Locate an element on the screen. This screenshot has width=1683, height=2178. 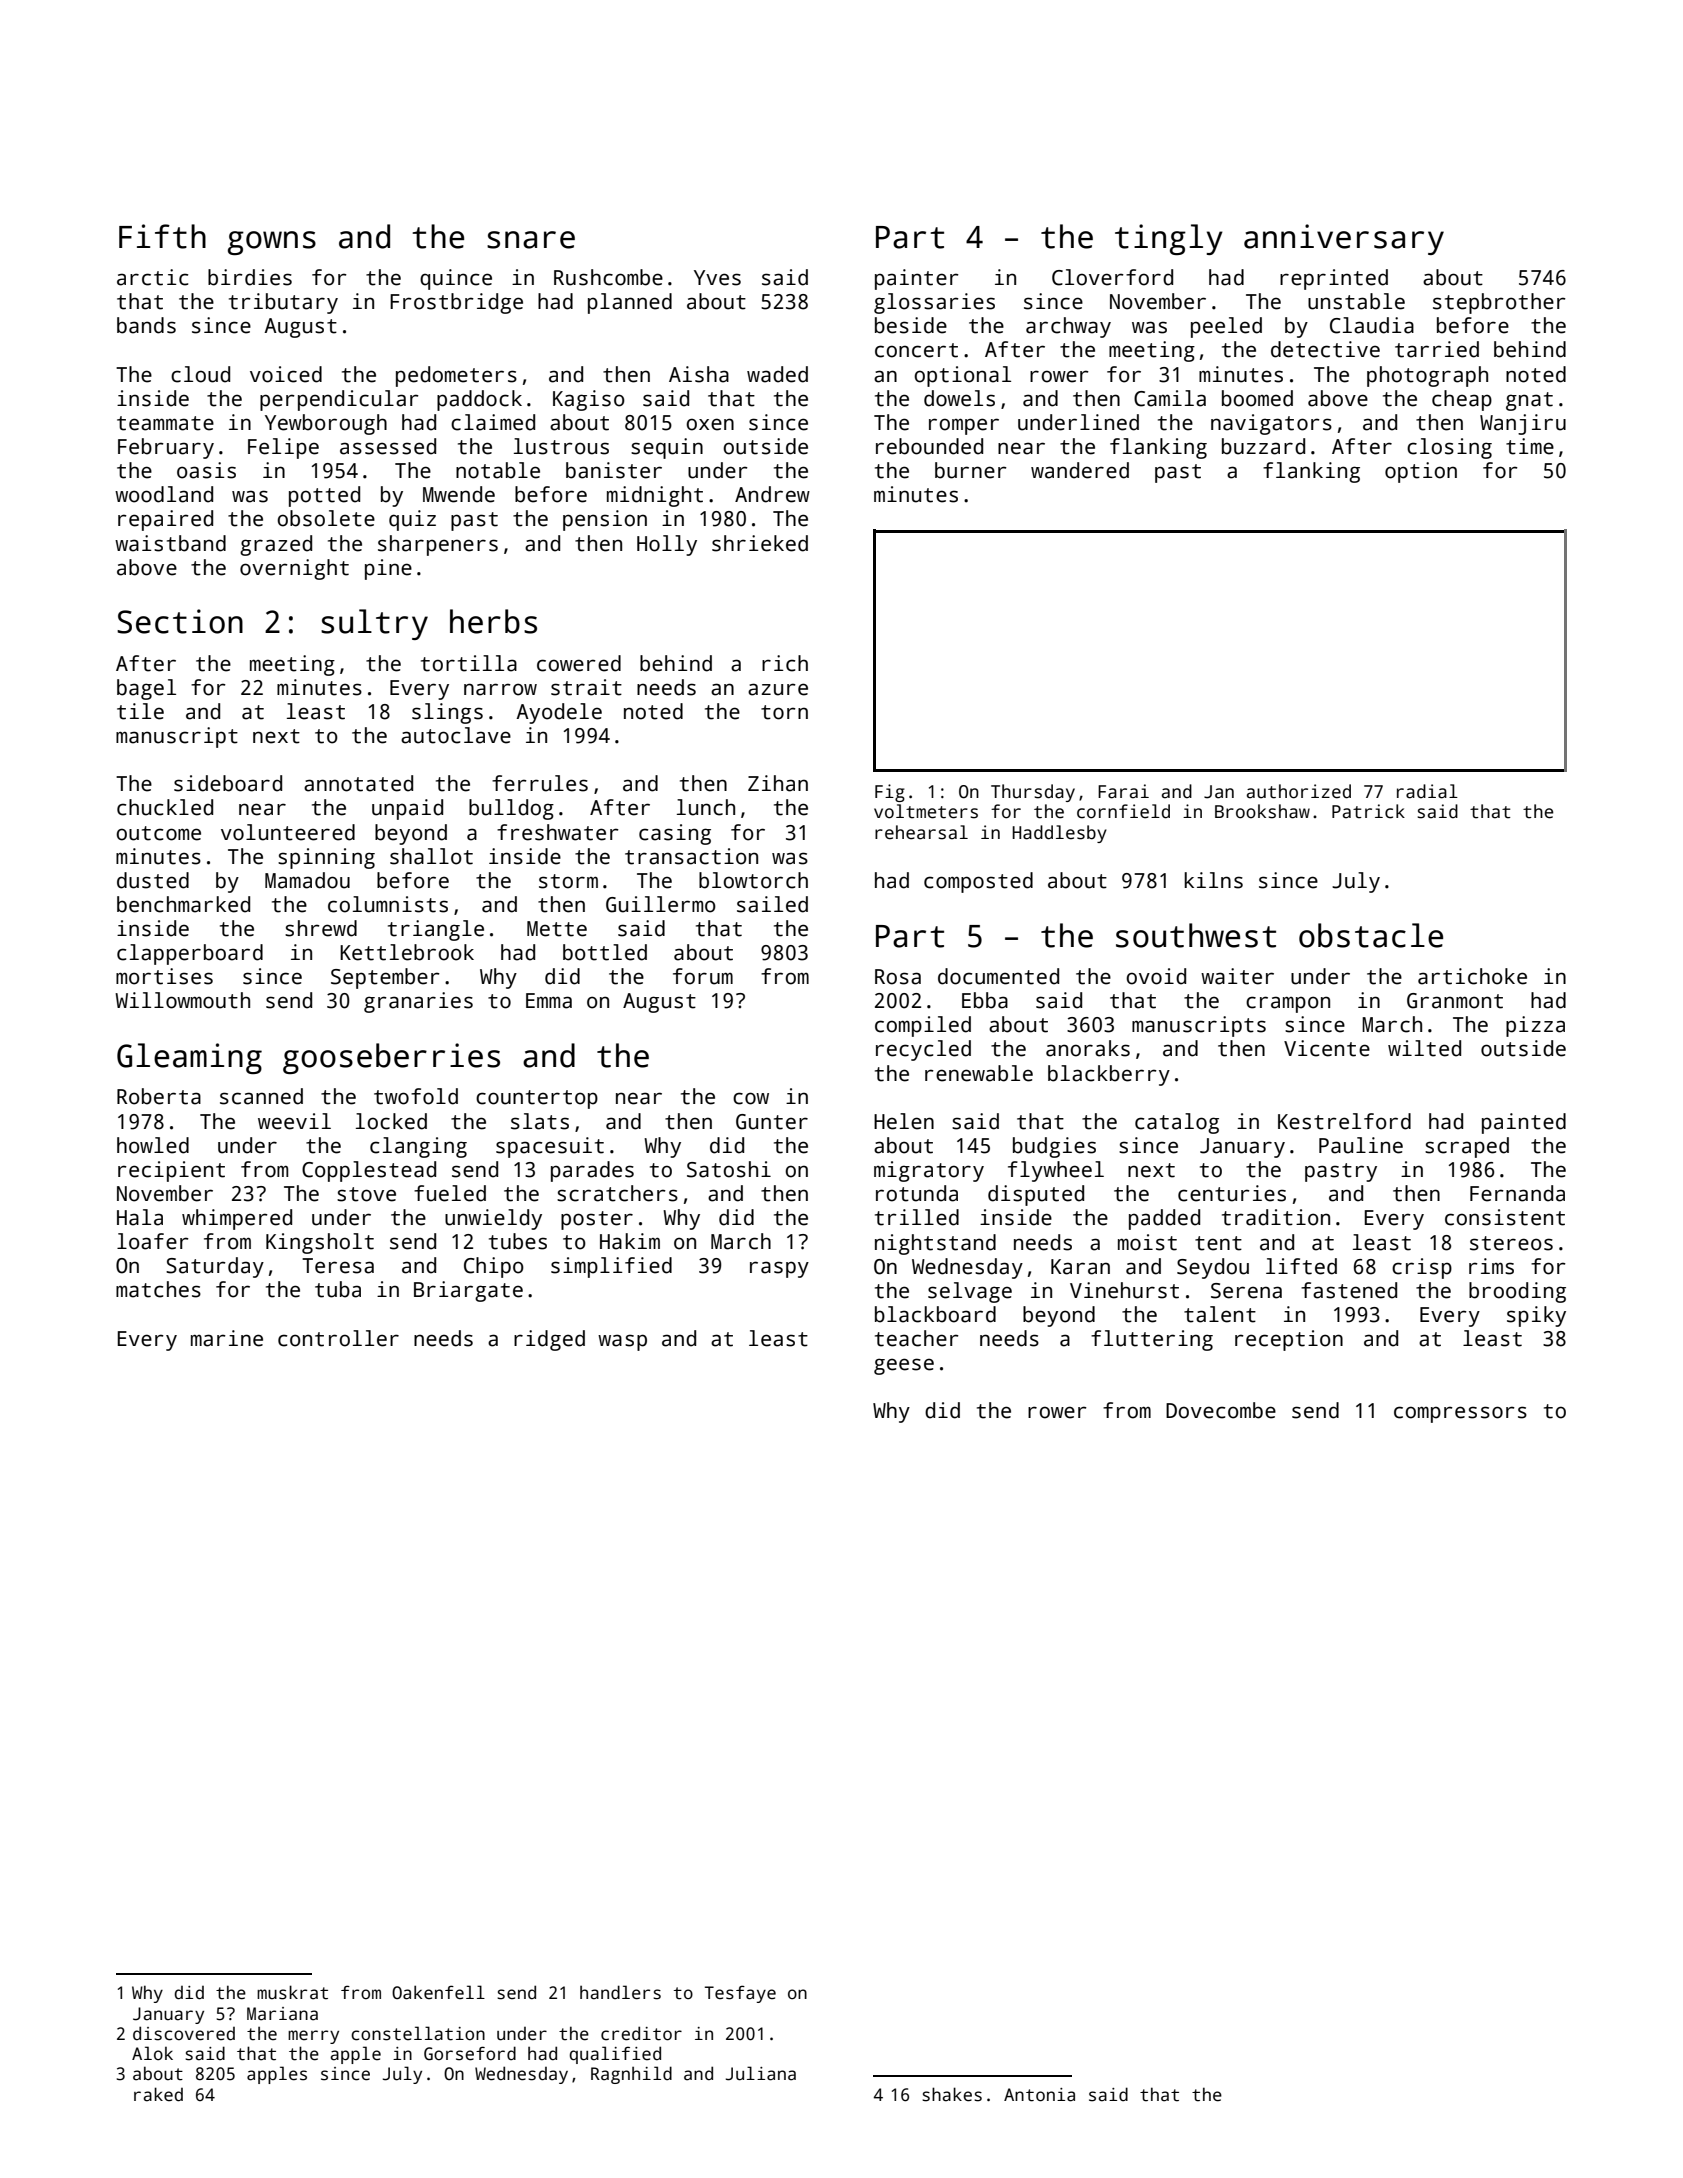
time is located at coordinates (1530, 446).
